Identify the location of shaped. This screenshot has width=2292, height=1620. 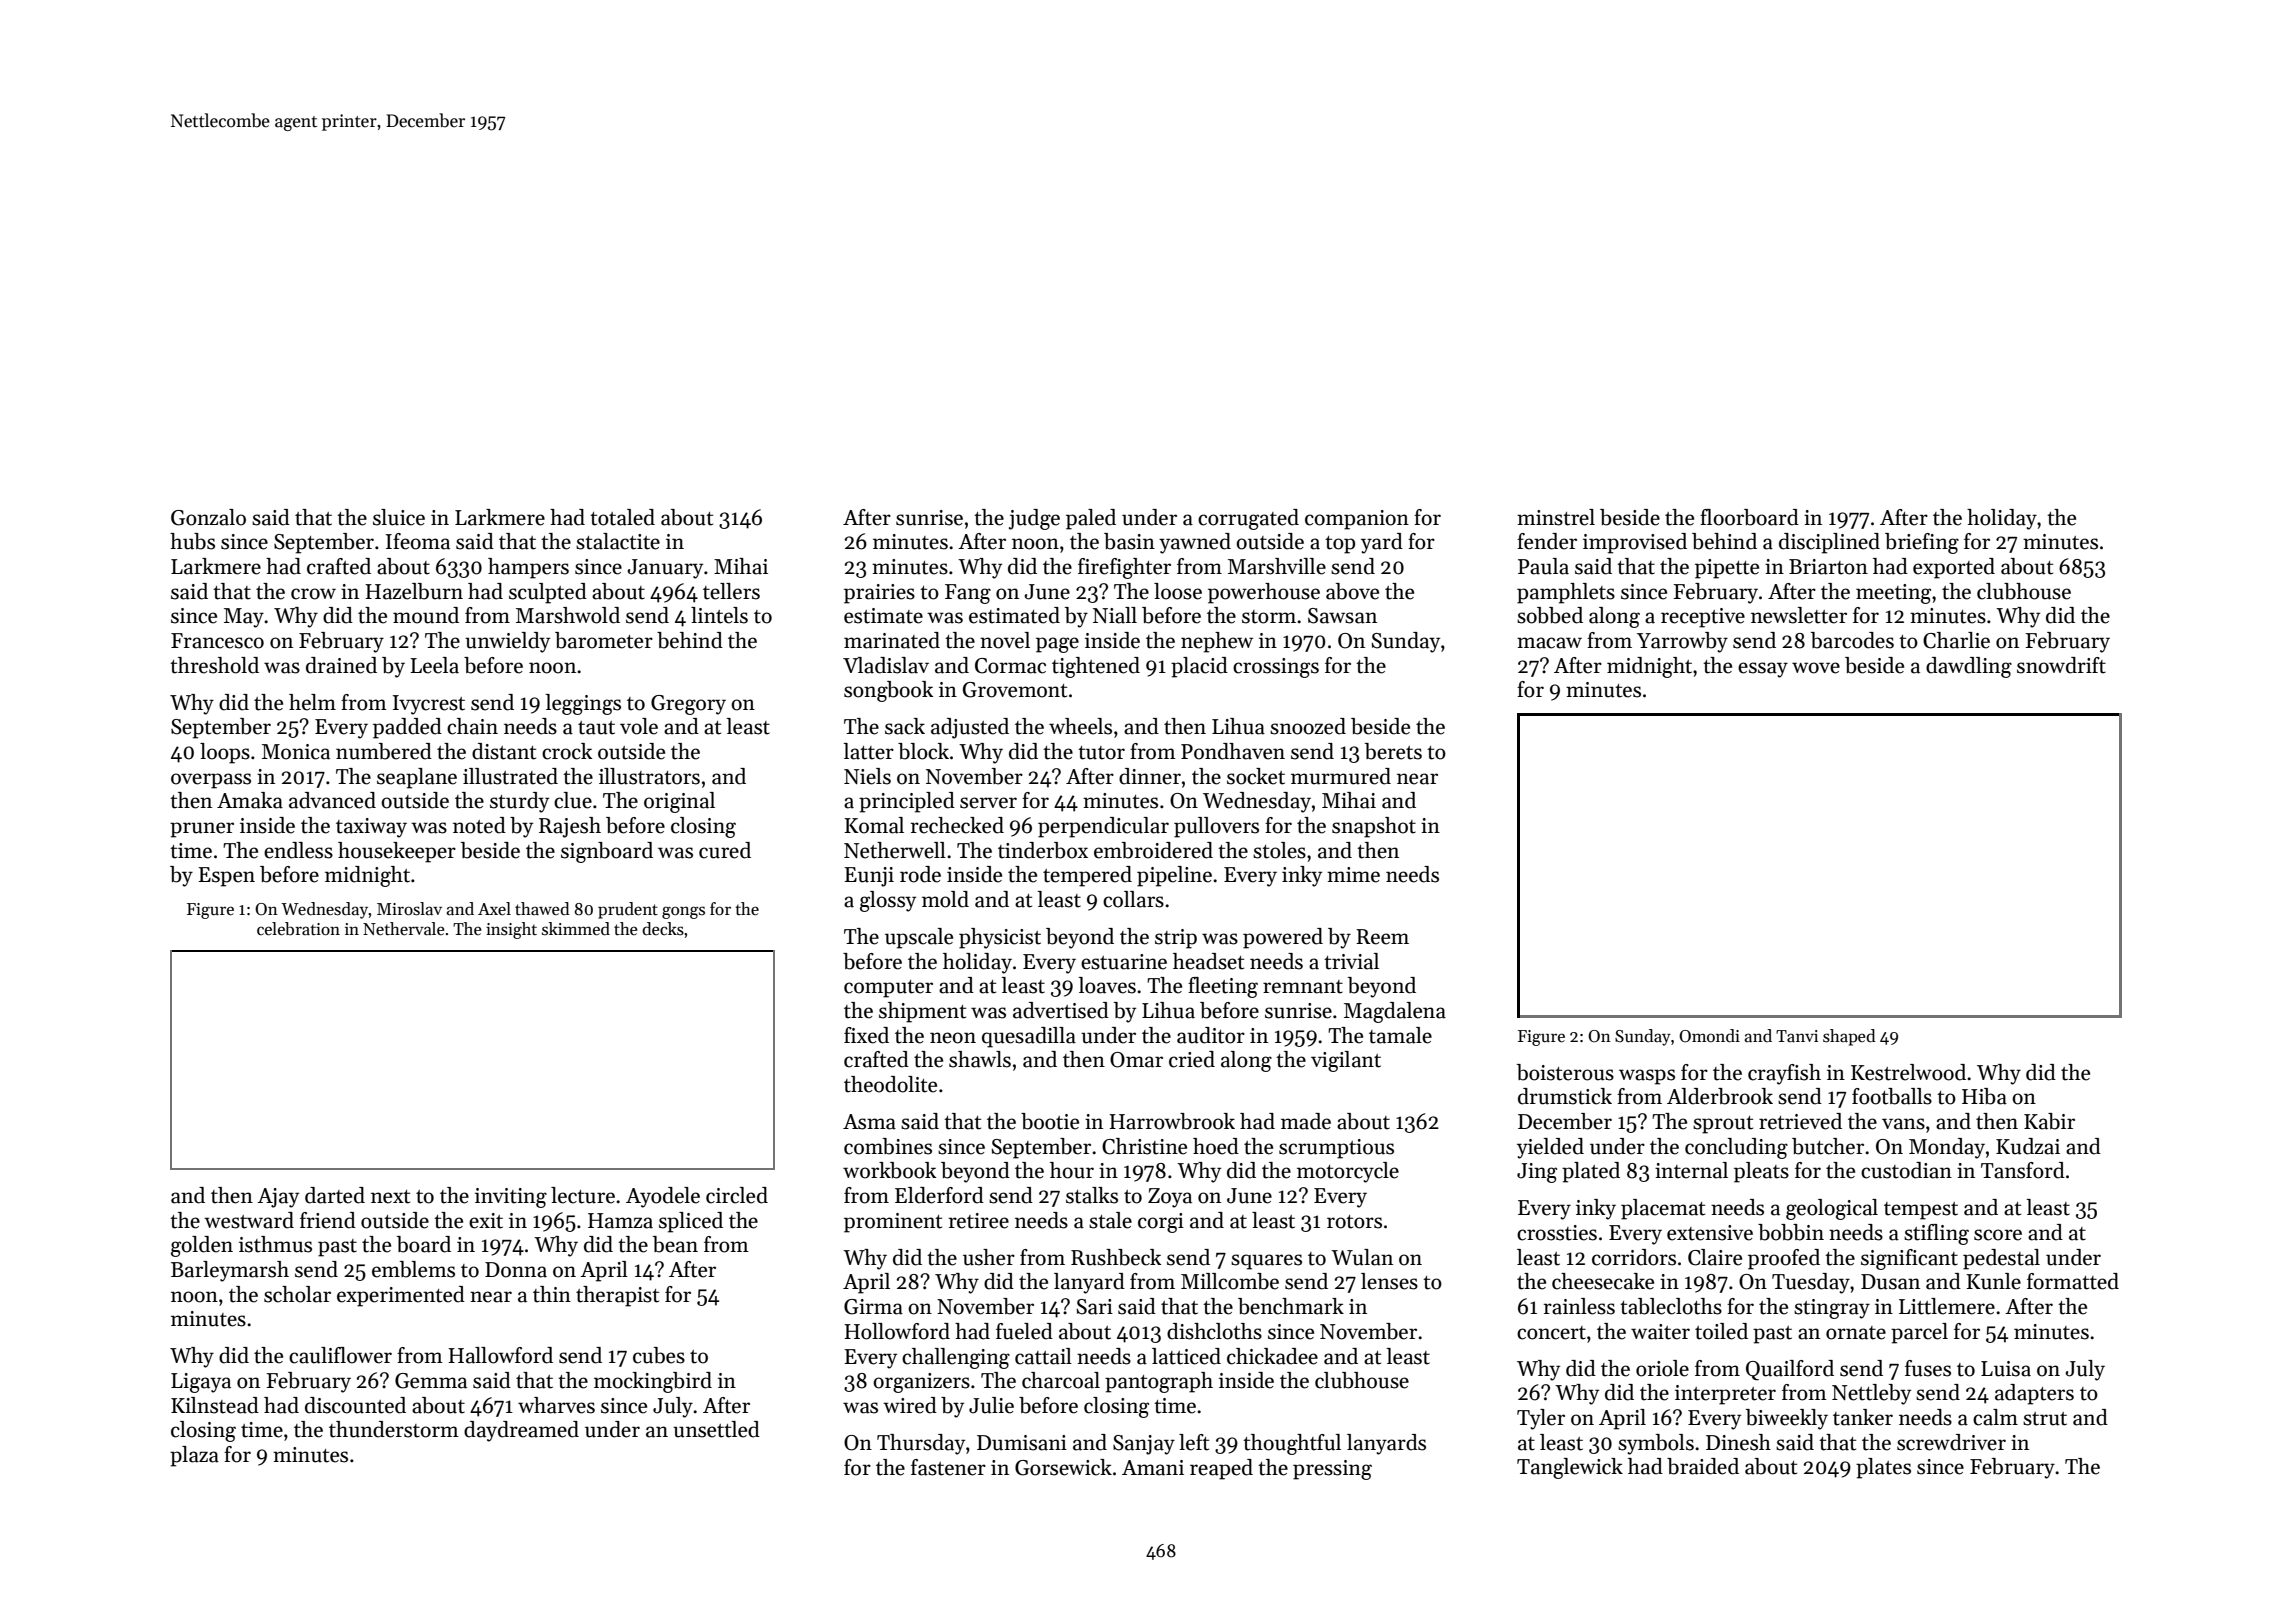
(1849, 1037).
